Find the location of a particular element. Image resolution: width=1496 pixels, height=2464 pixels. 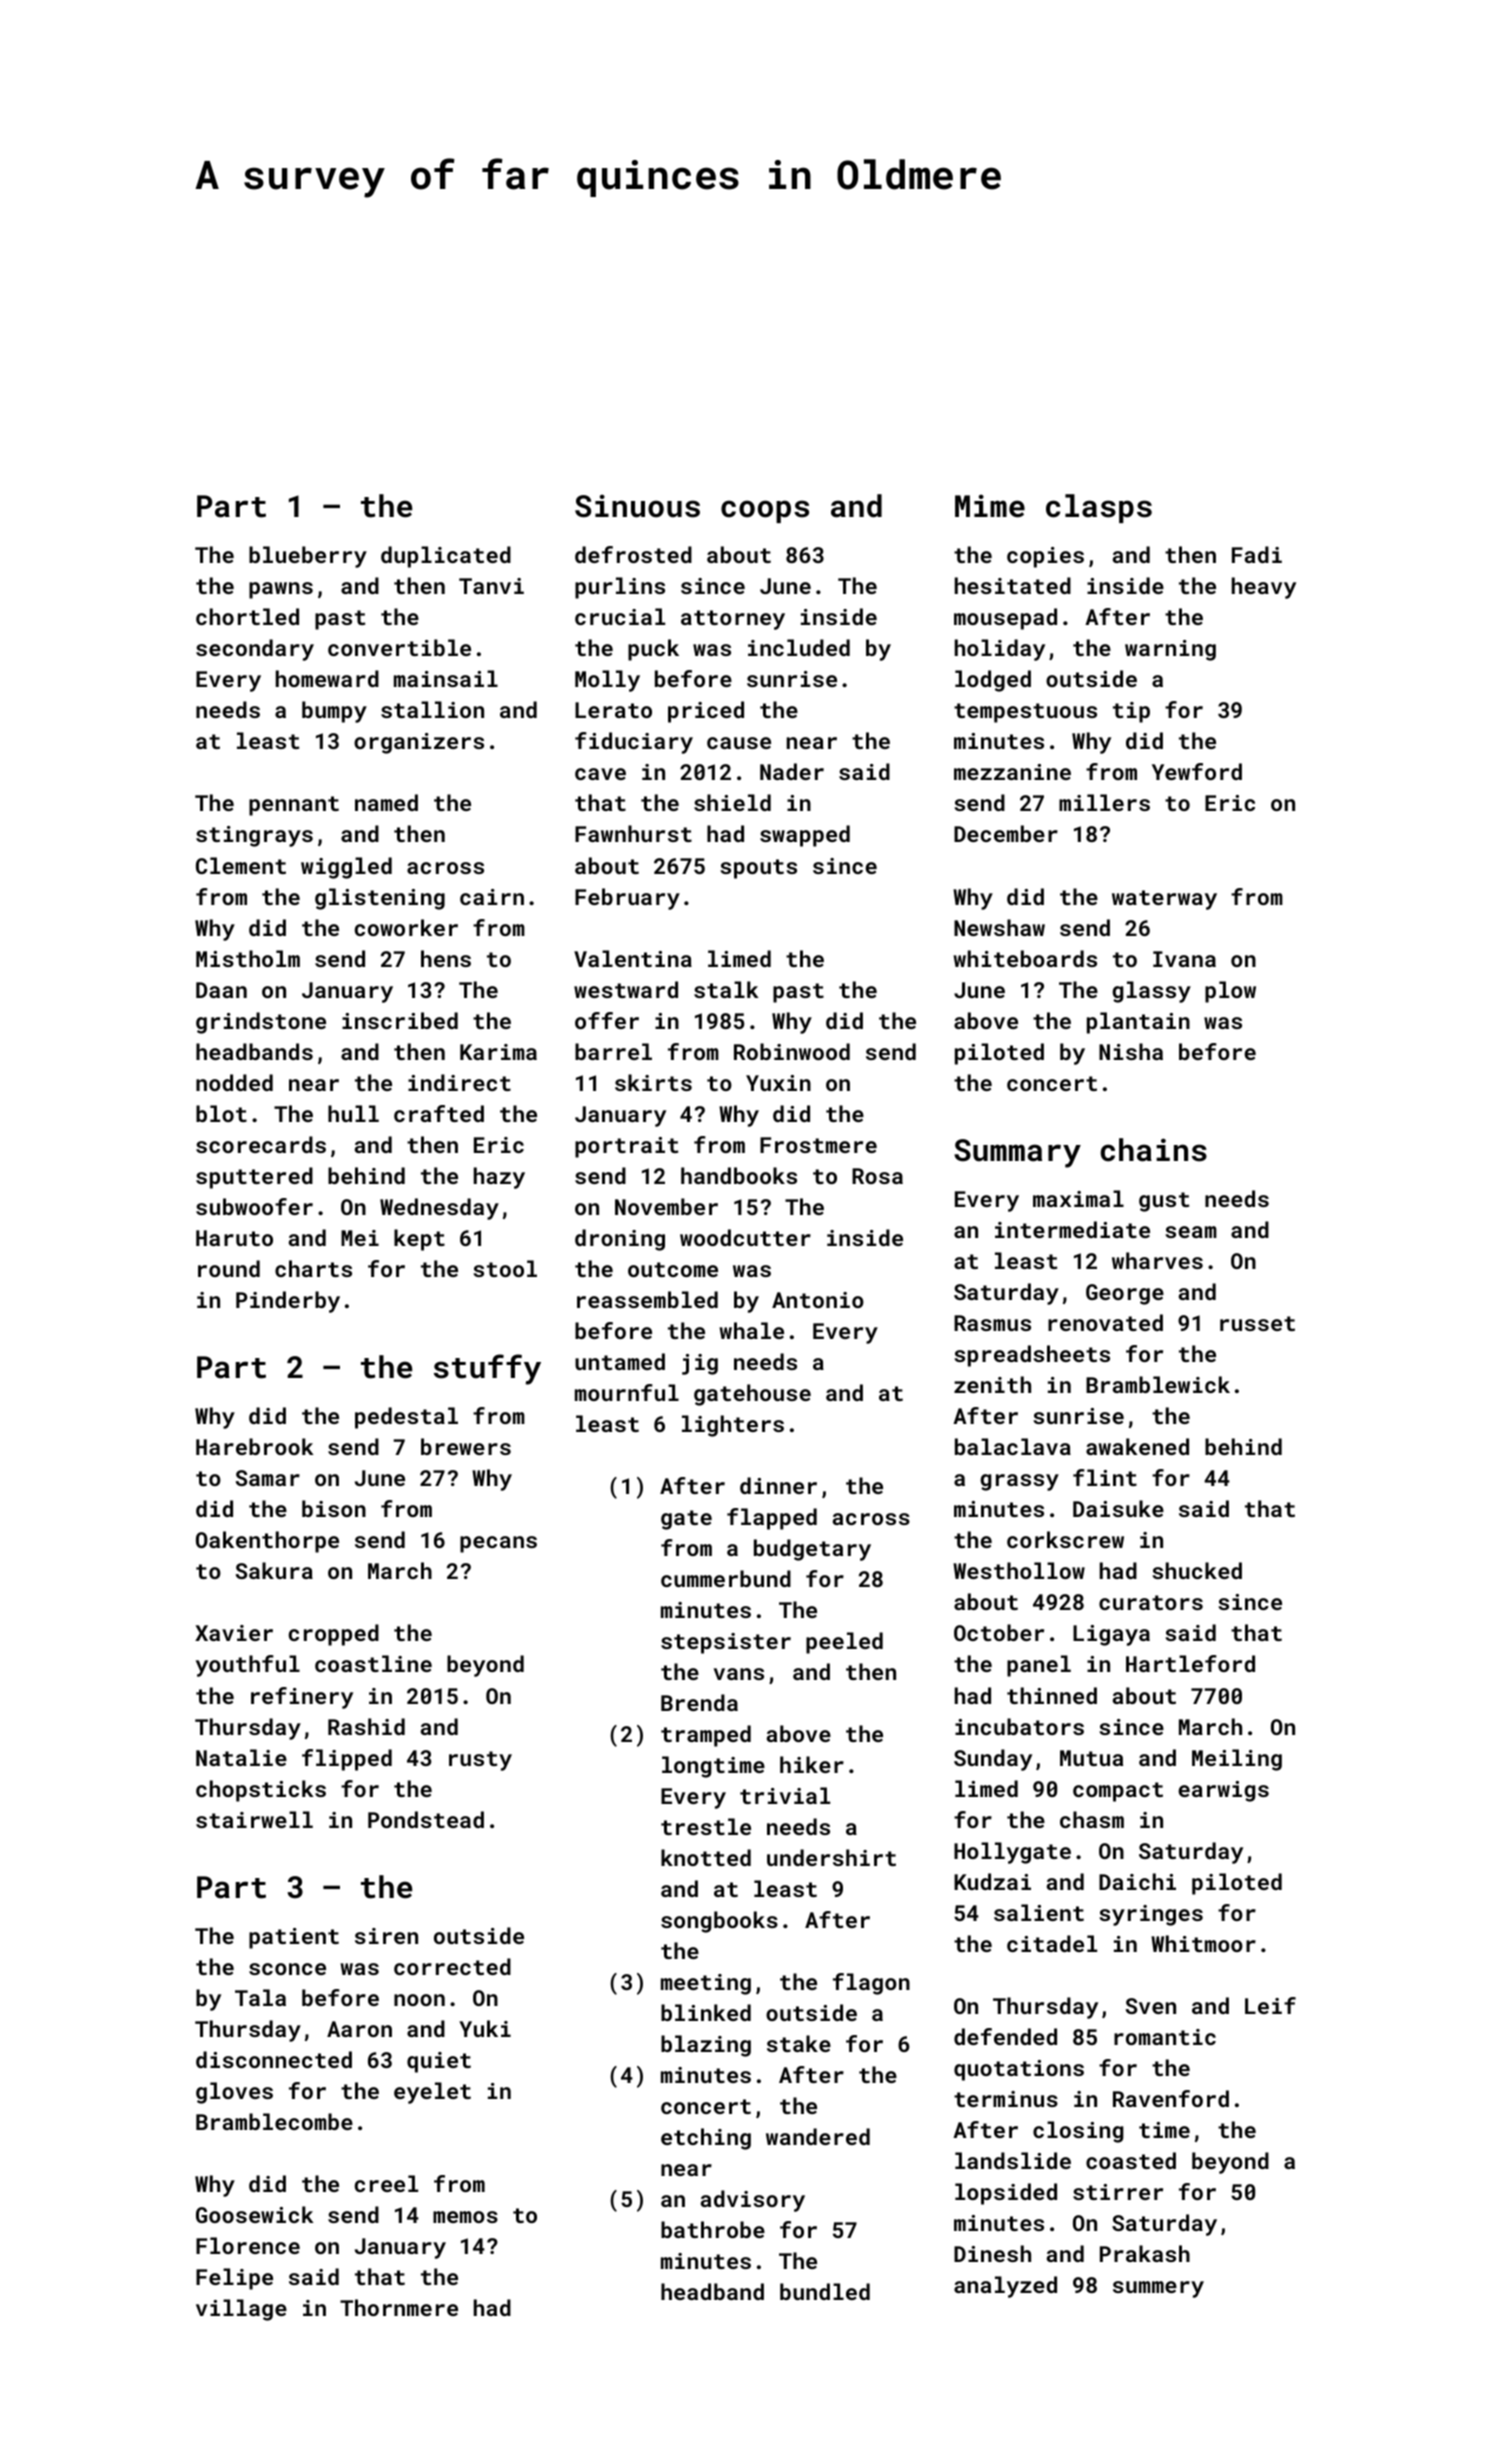

round is located at coordinates (229, 1268).
